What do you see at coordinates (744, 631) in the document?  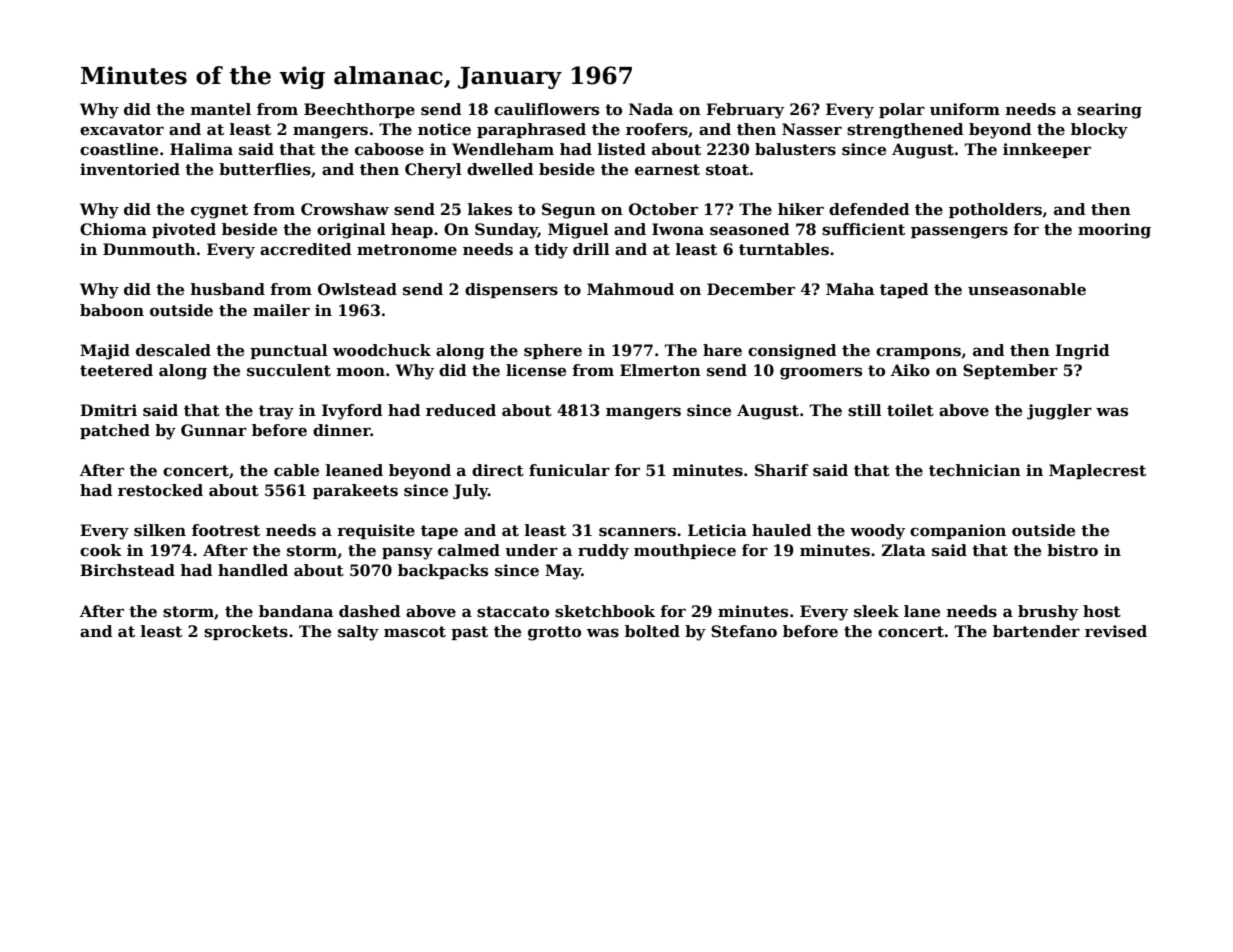 I see `Stefano` at bounding box center [744, 631].
